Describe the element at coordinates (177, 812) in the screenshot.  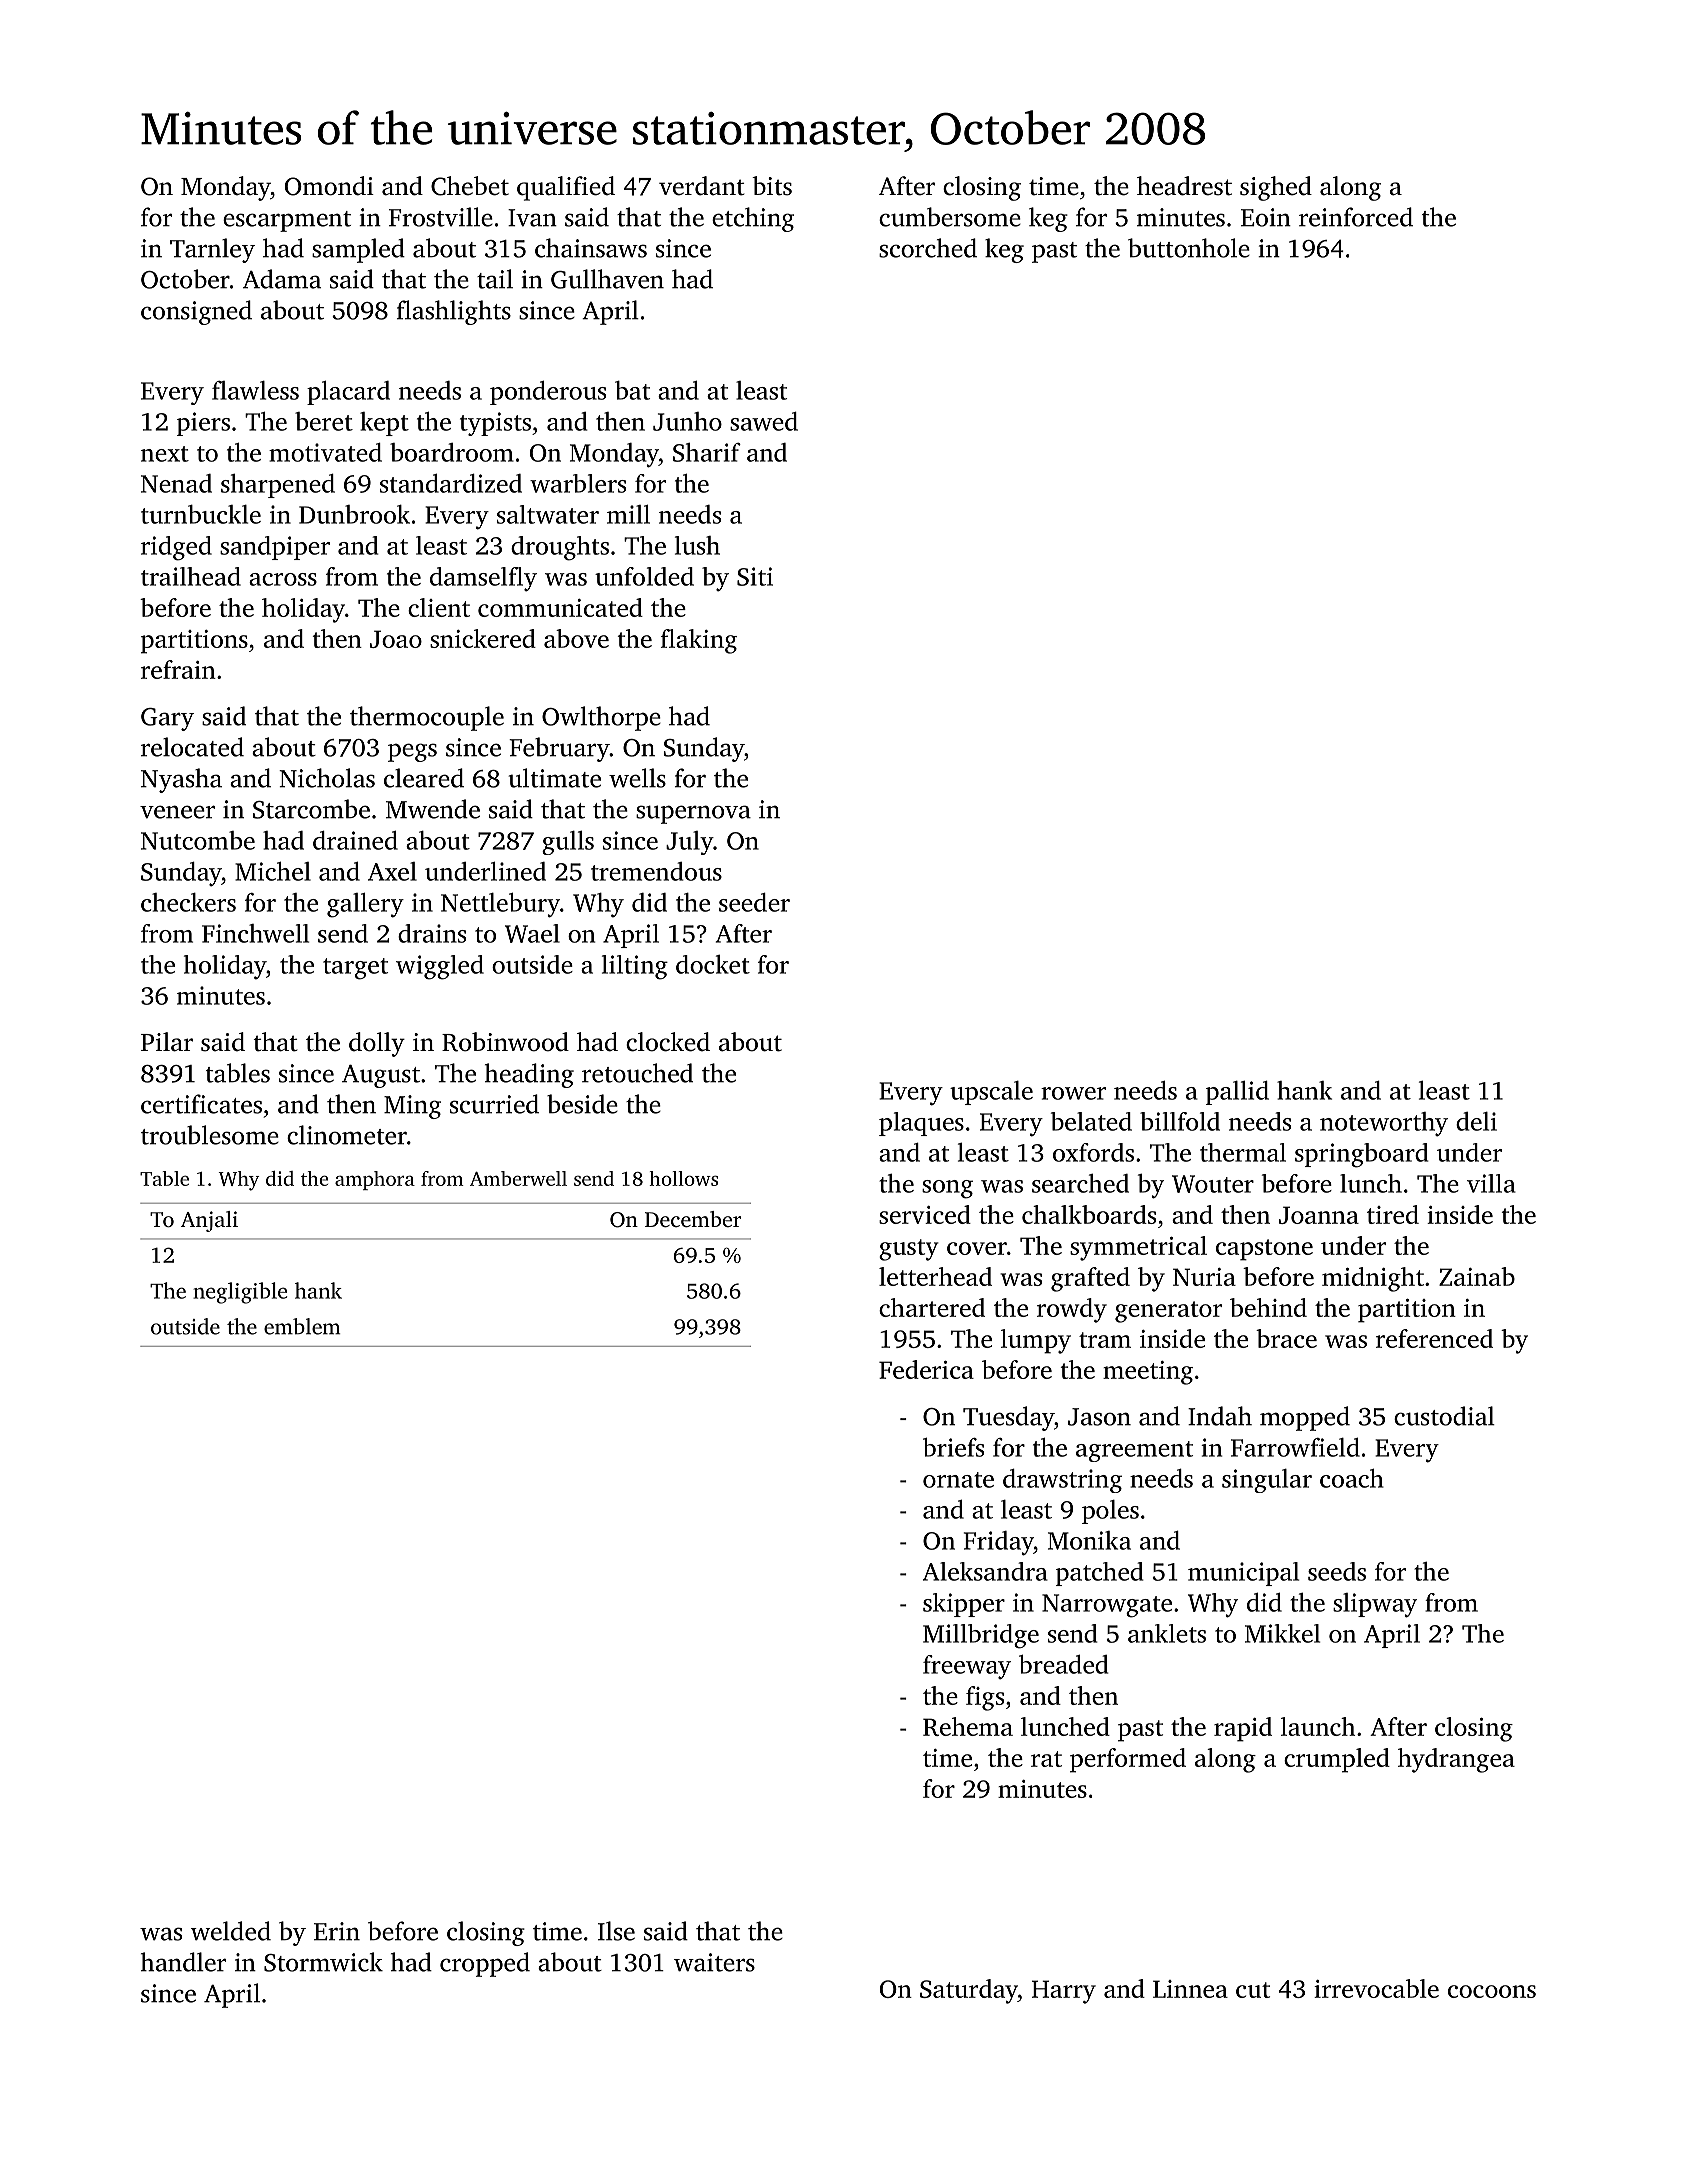
I see `veneer` at that location.
